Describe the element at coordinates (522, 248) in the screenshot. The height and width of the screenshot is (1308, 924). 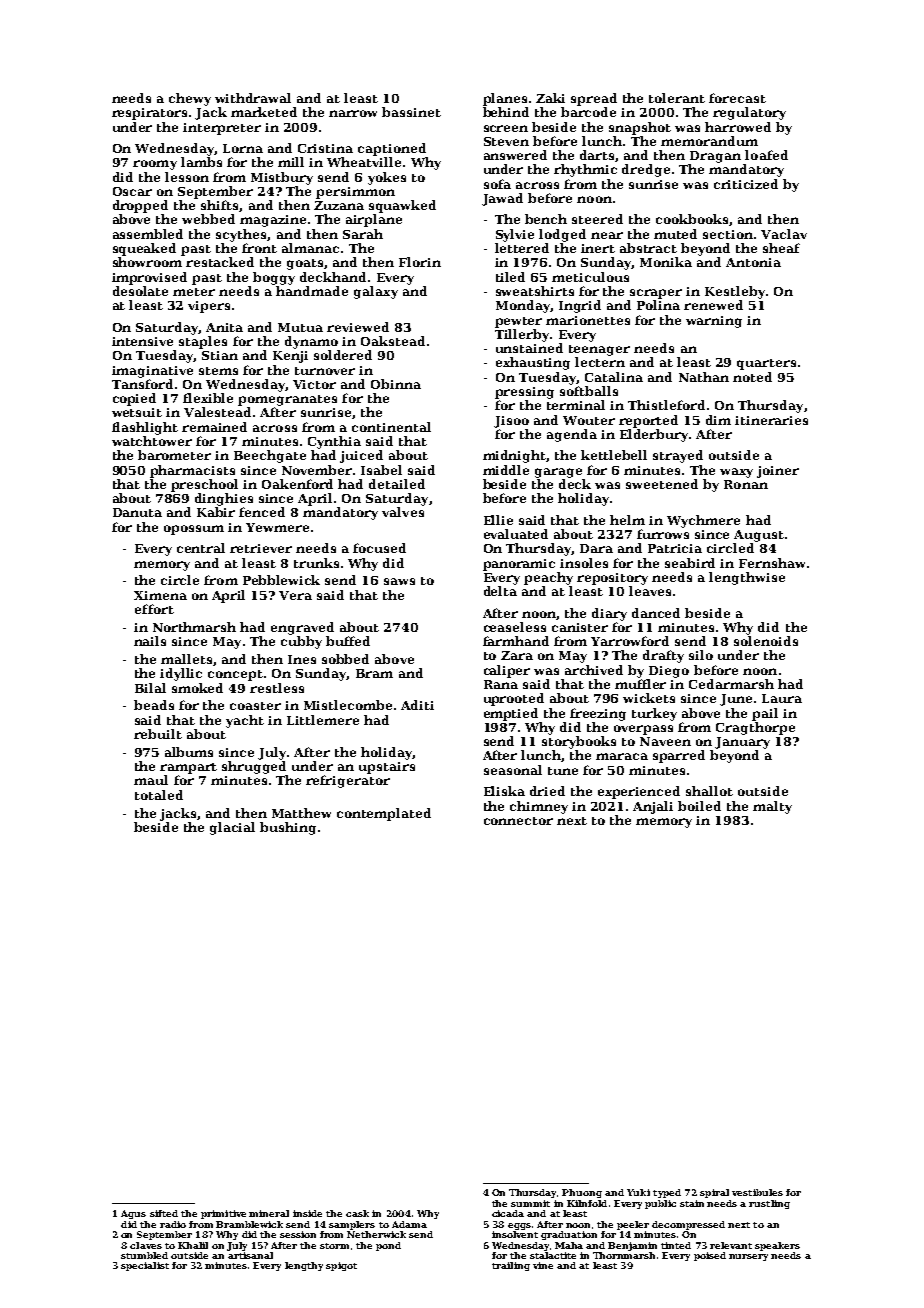
I see `lettered` at that location.
